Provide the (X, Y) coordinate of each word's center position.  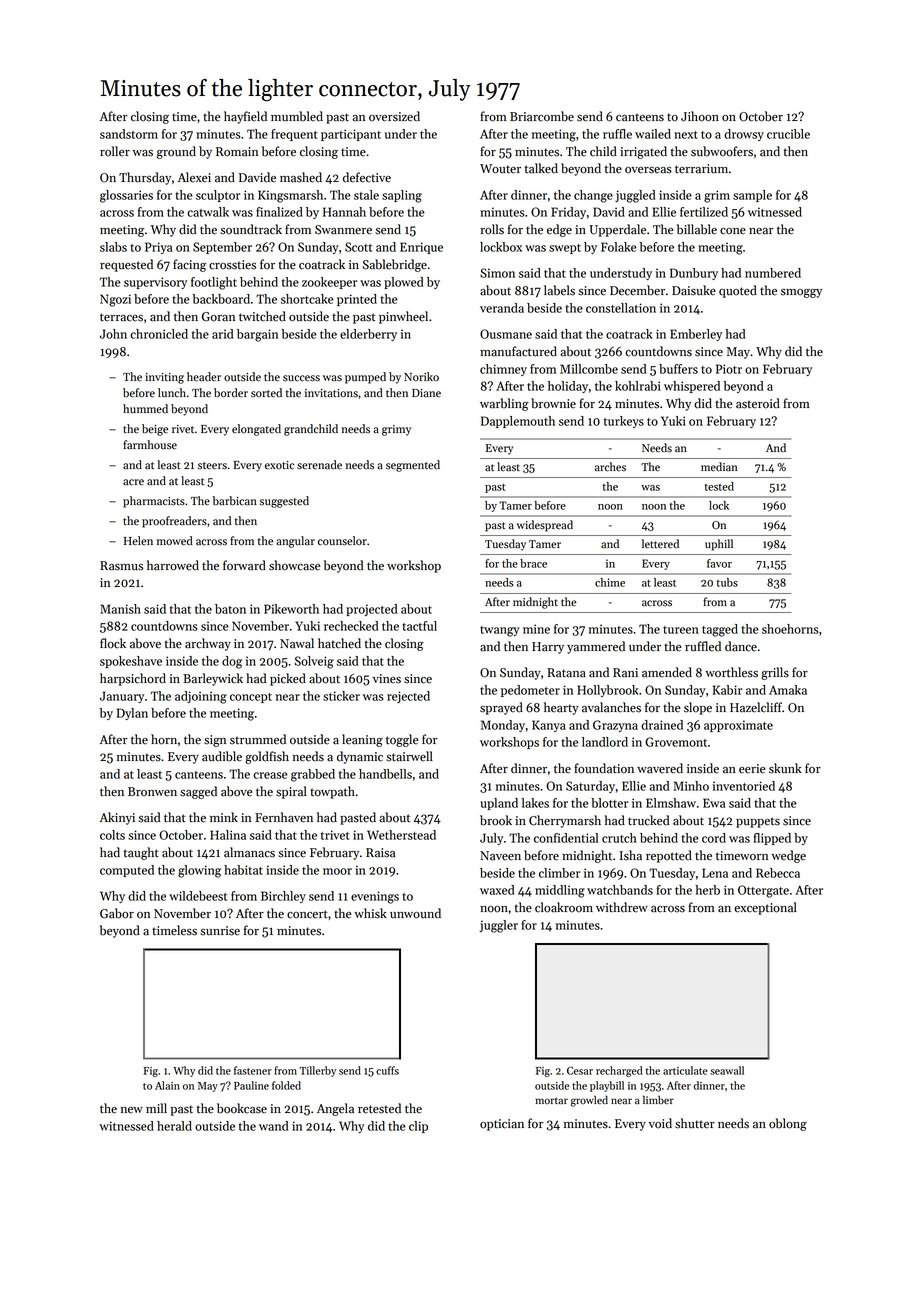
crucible (788, 134)
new (132, 1110)
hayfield (245, 117)
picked (288, 679)
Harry (548, 648)
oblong (788, 1124)
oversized (394, 116)
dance (741, 646)
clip (418, 1127)
